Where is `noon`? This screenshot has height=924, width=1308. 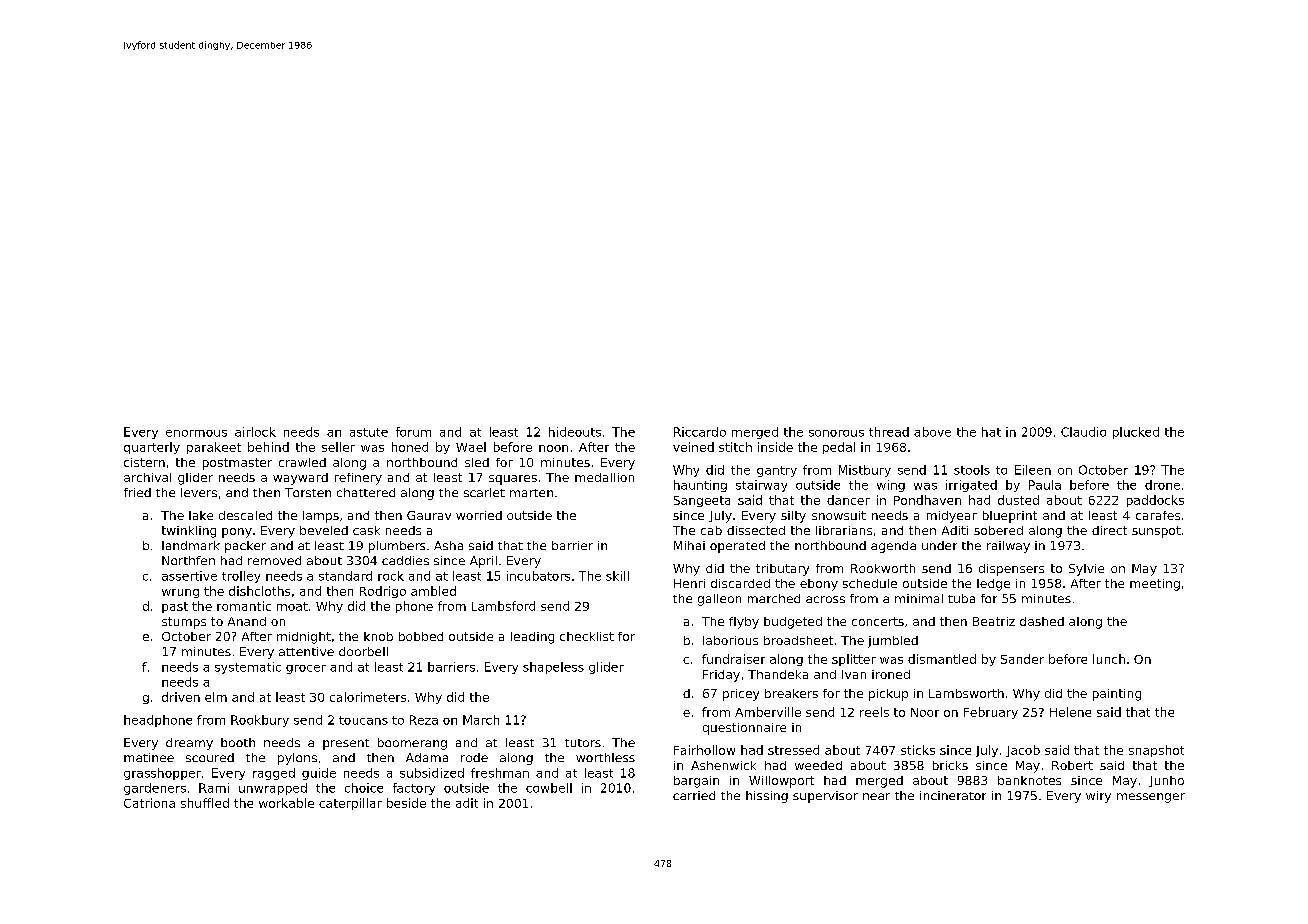
noon is located at coordinates (553, 448).
